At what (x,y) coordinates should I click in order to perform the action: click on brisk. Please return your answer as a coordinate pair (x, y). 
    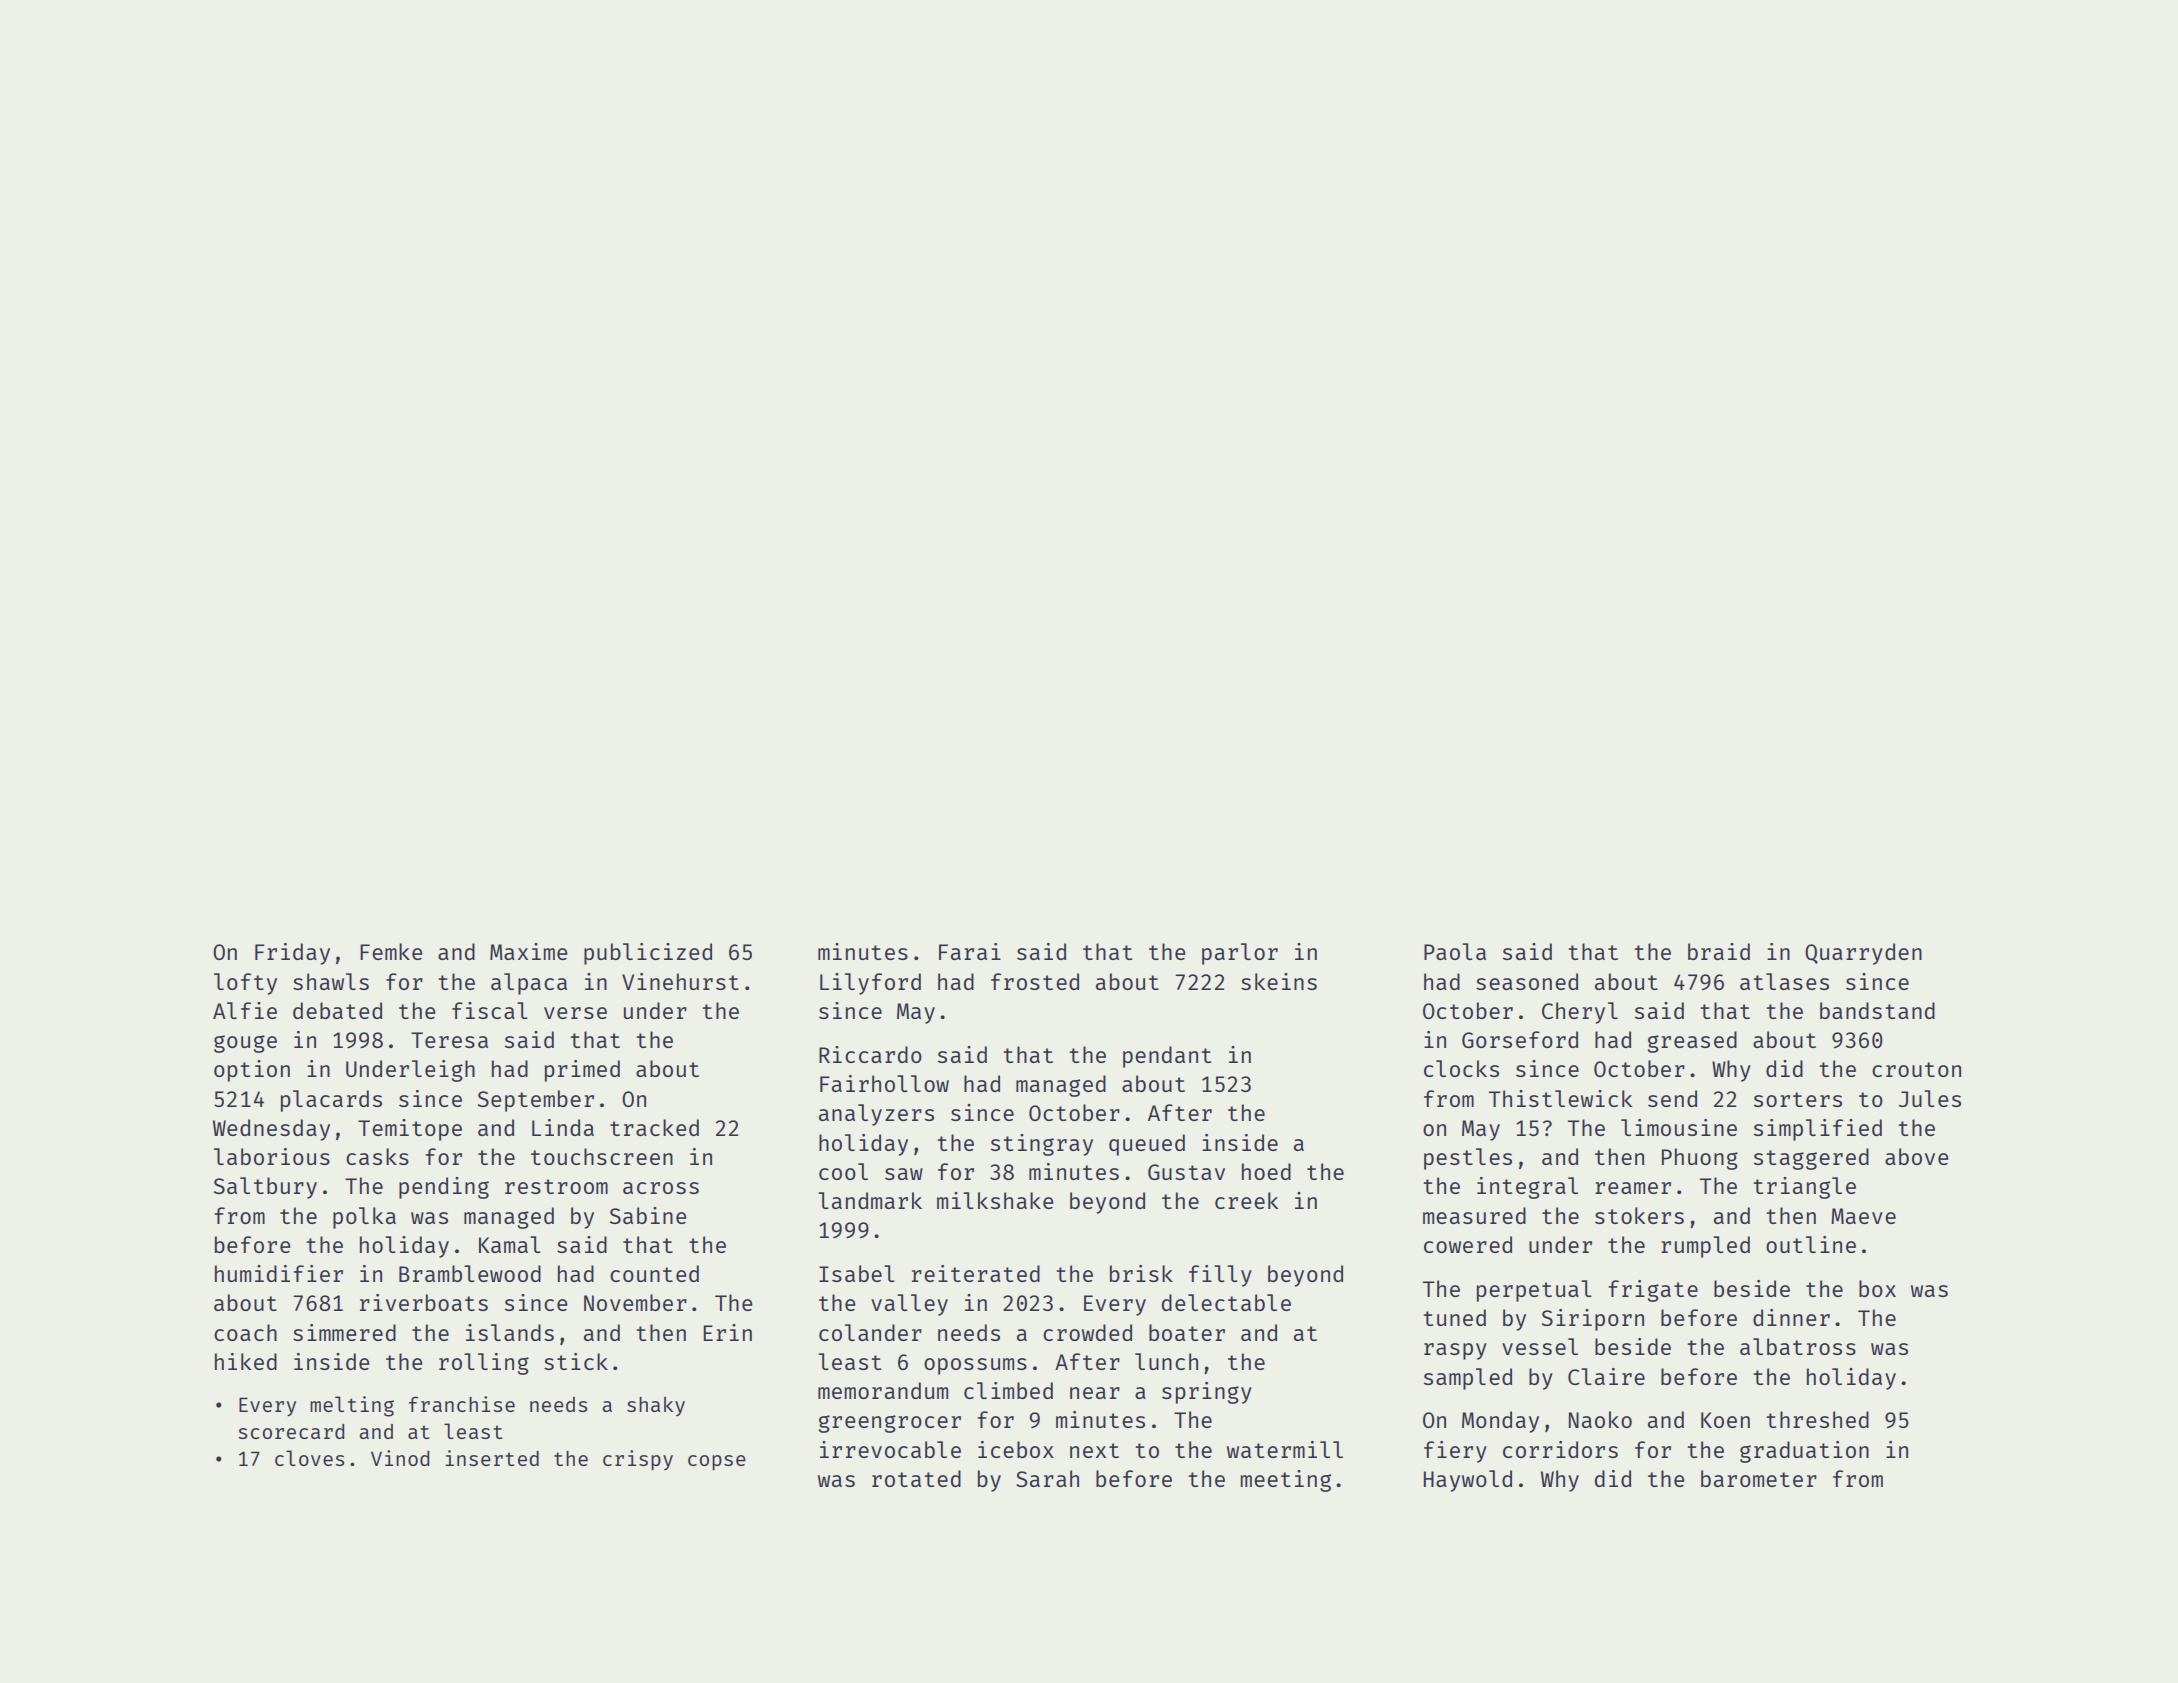
    Looking at the image, I should click on (1141, 1273).
